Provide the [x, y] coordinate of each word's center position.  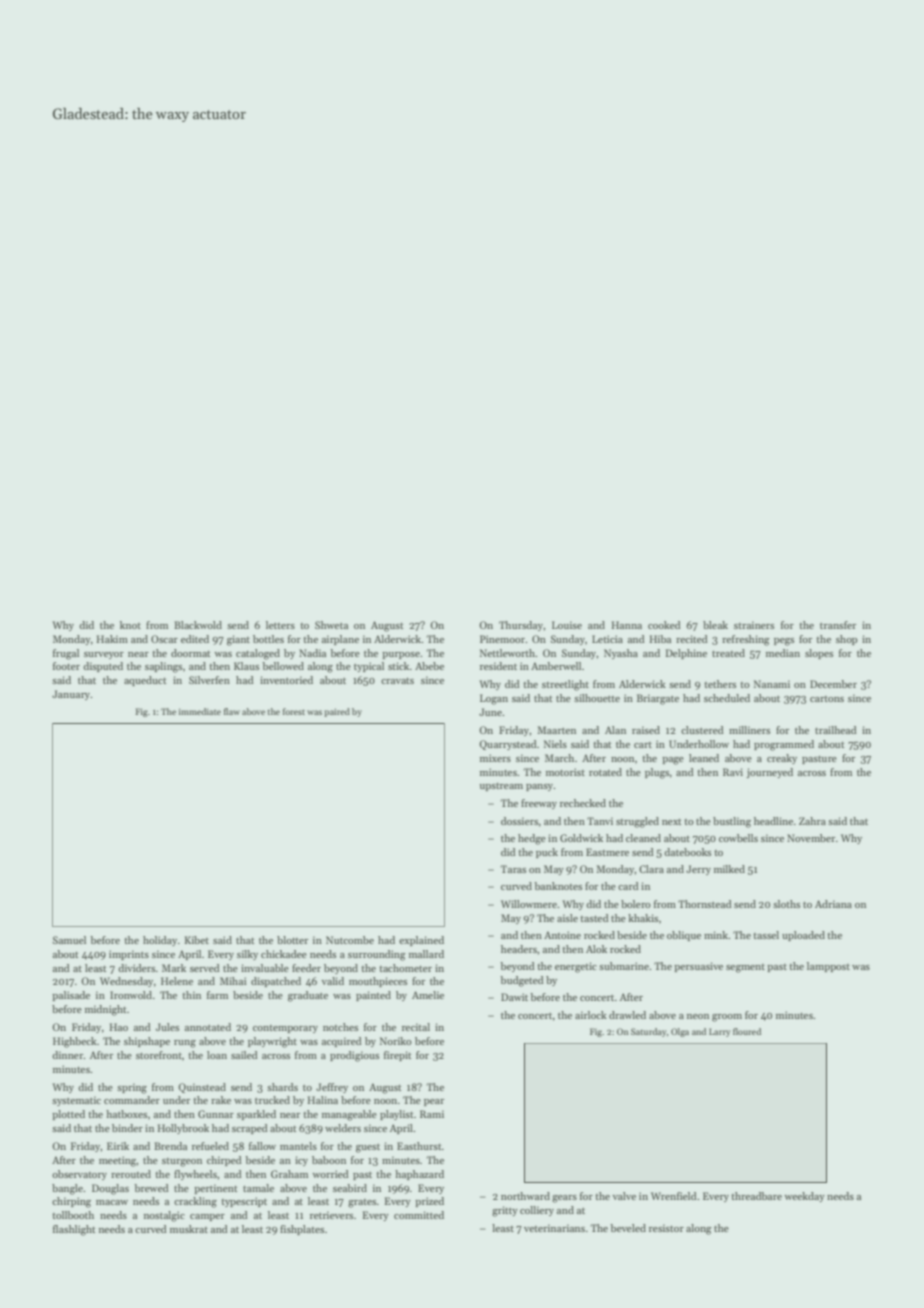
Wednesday [126, 982]
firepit [398, 1056]
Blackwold [198, 625]
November [811, 838]
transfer [838, 625]
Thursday [521, 626]
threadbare [756, 1196]
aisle [567, 918]
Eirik [118, 1146]
